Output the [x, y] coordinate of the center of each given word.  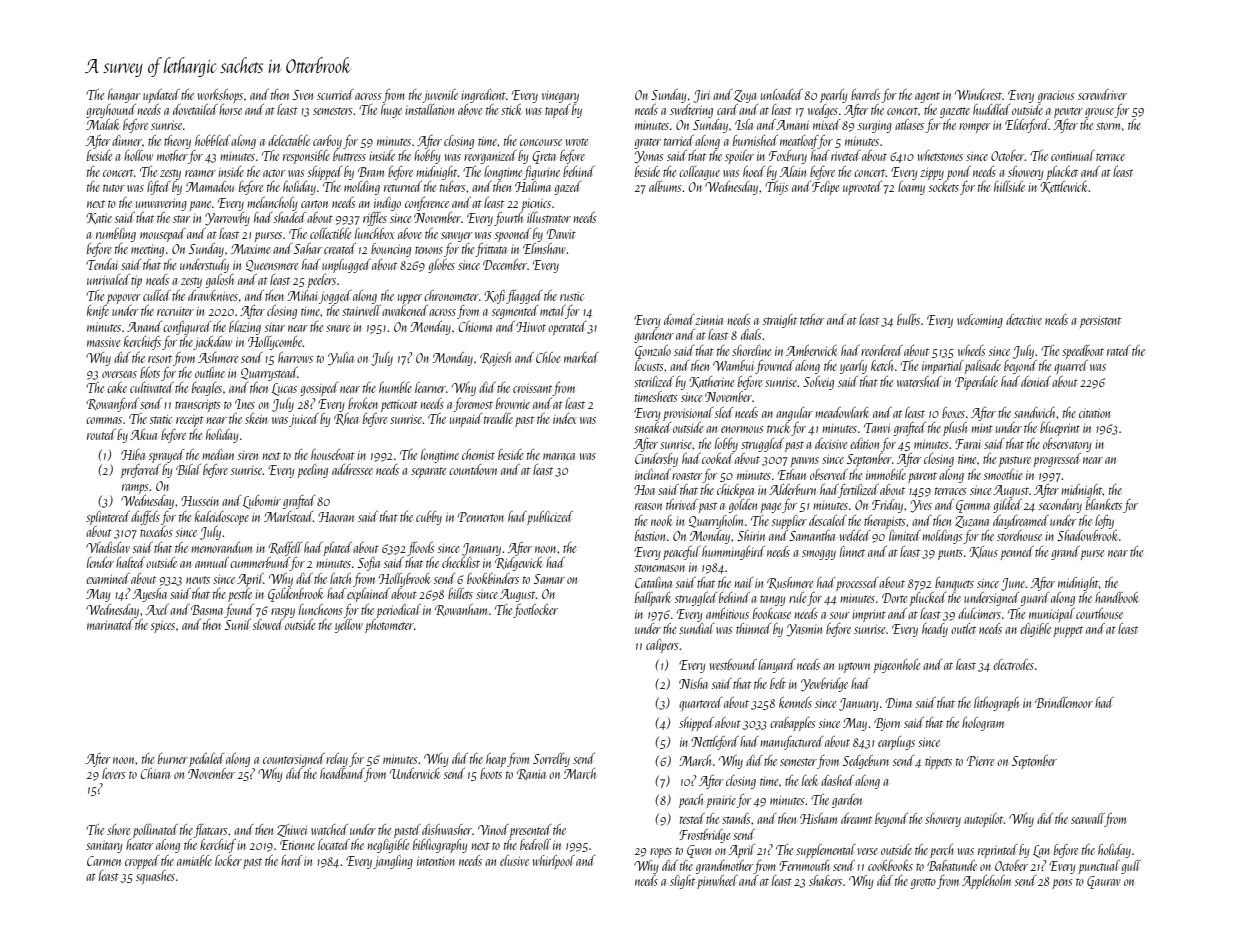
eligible [1035, 630]
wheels [972, 350]
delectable [289, 140]
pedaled [206, 760]
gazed [567, 188]
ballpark [653, 599]
